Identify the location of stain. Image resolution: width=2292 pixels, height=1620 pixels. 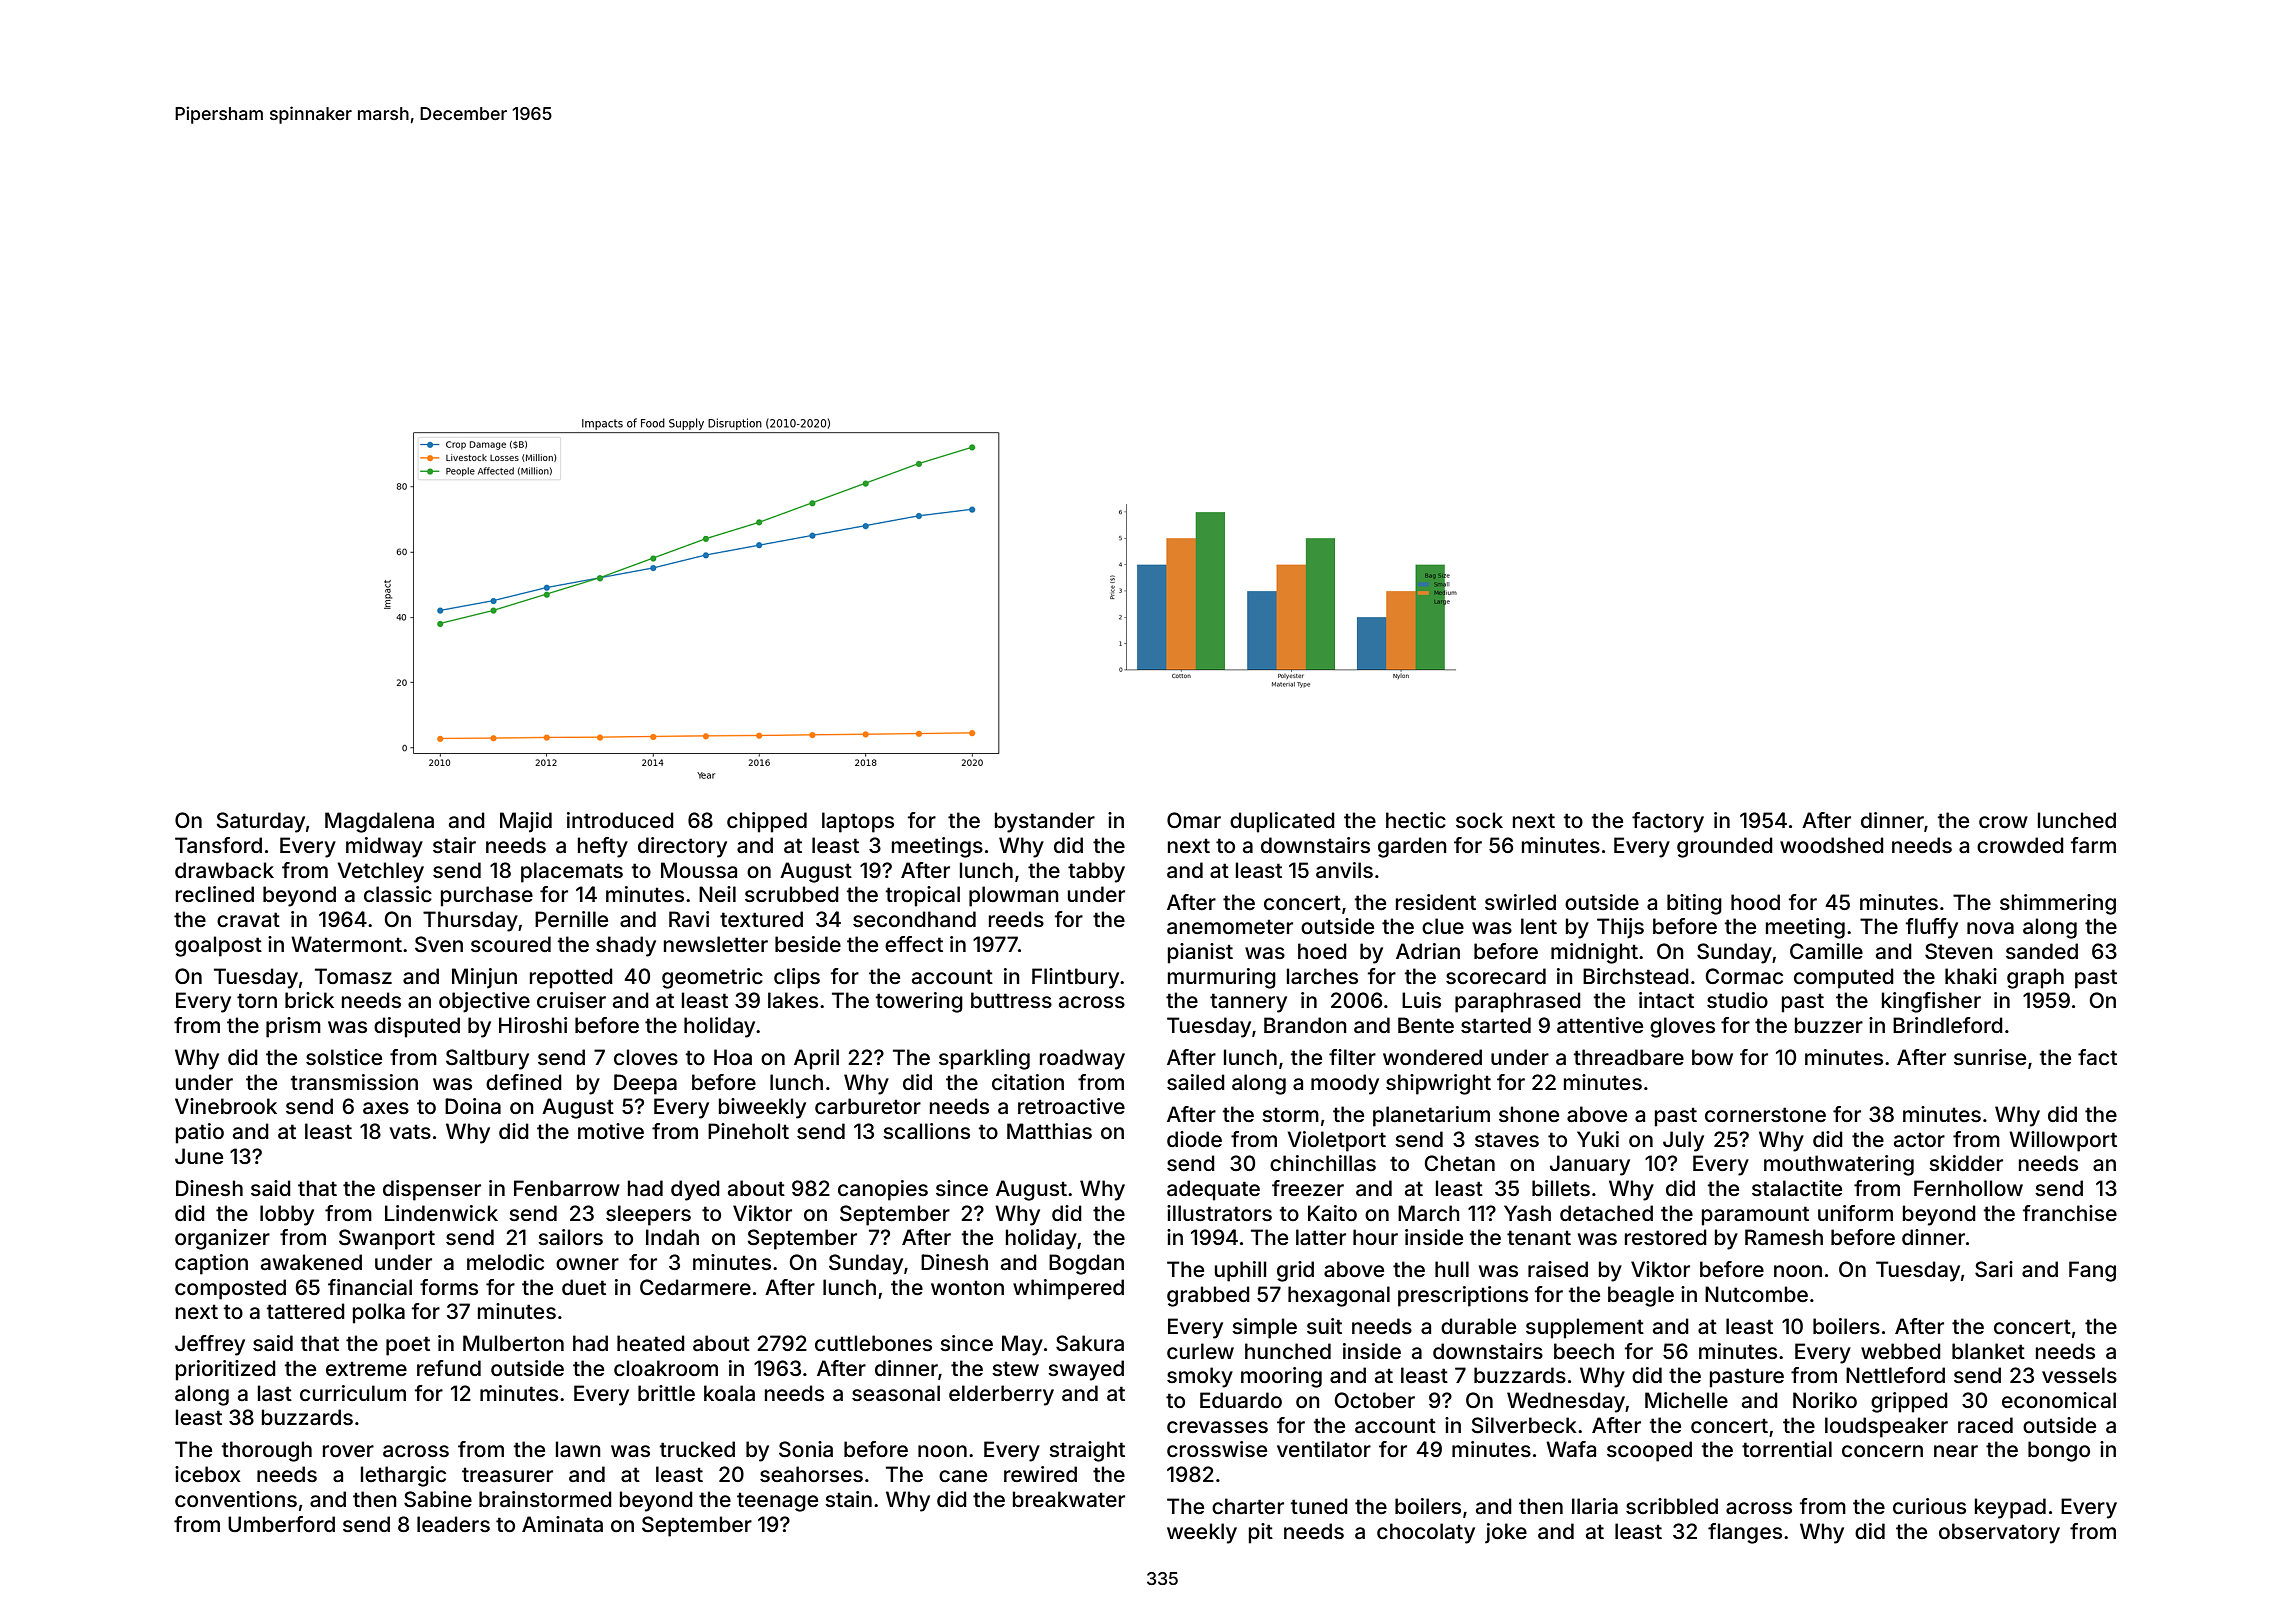
(848, 1499).
